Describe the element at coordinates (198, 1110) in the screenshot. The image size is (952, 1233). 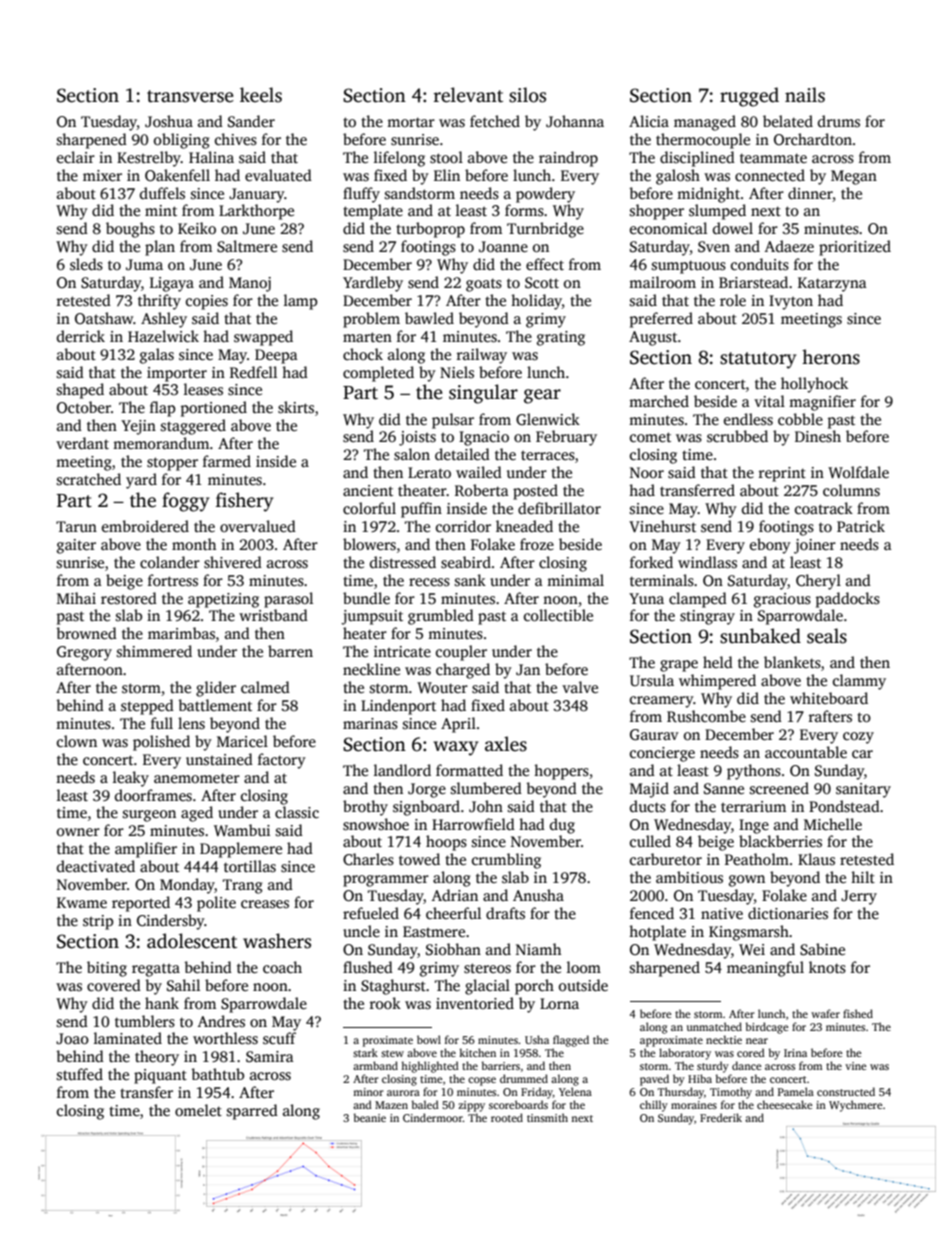
I see `omelet` at that location.
